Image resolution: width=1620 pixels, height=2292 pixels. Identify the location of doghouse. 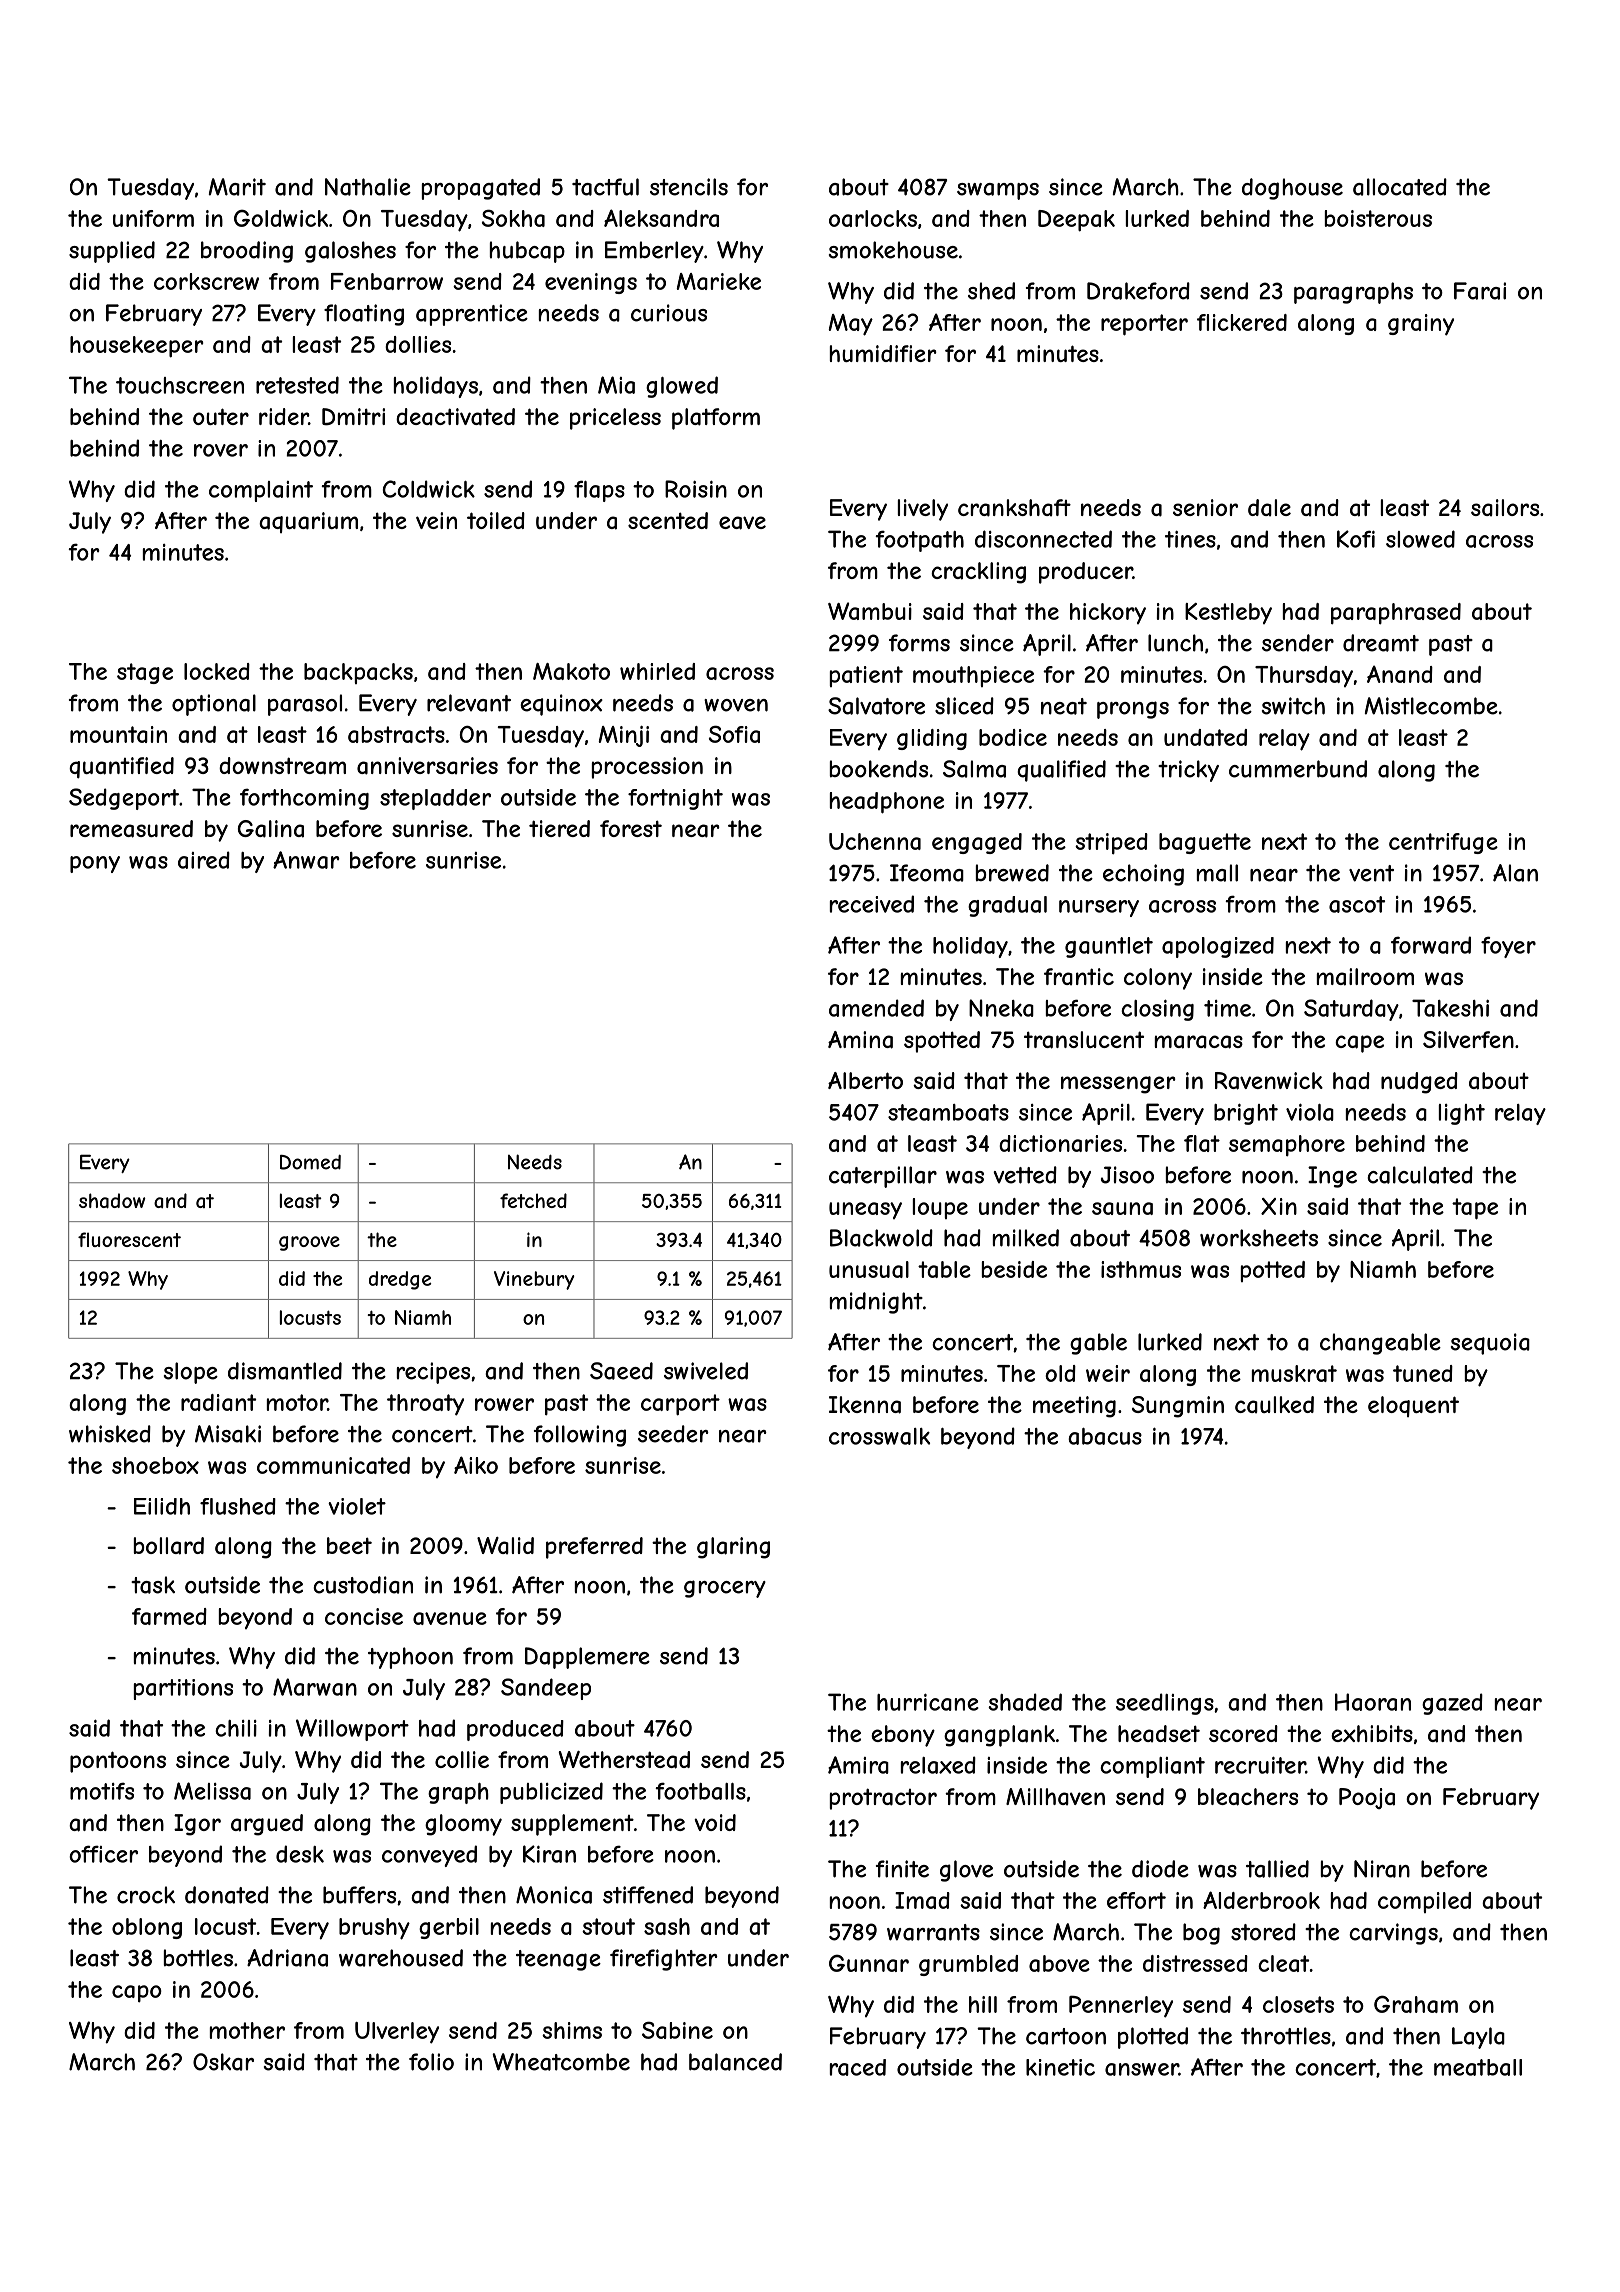
(1292, 189).
